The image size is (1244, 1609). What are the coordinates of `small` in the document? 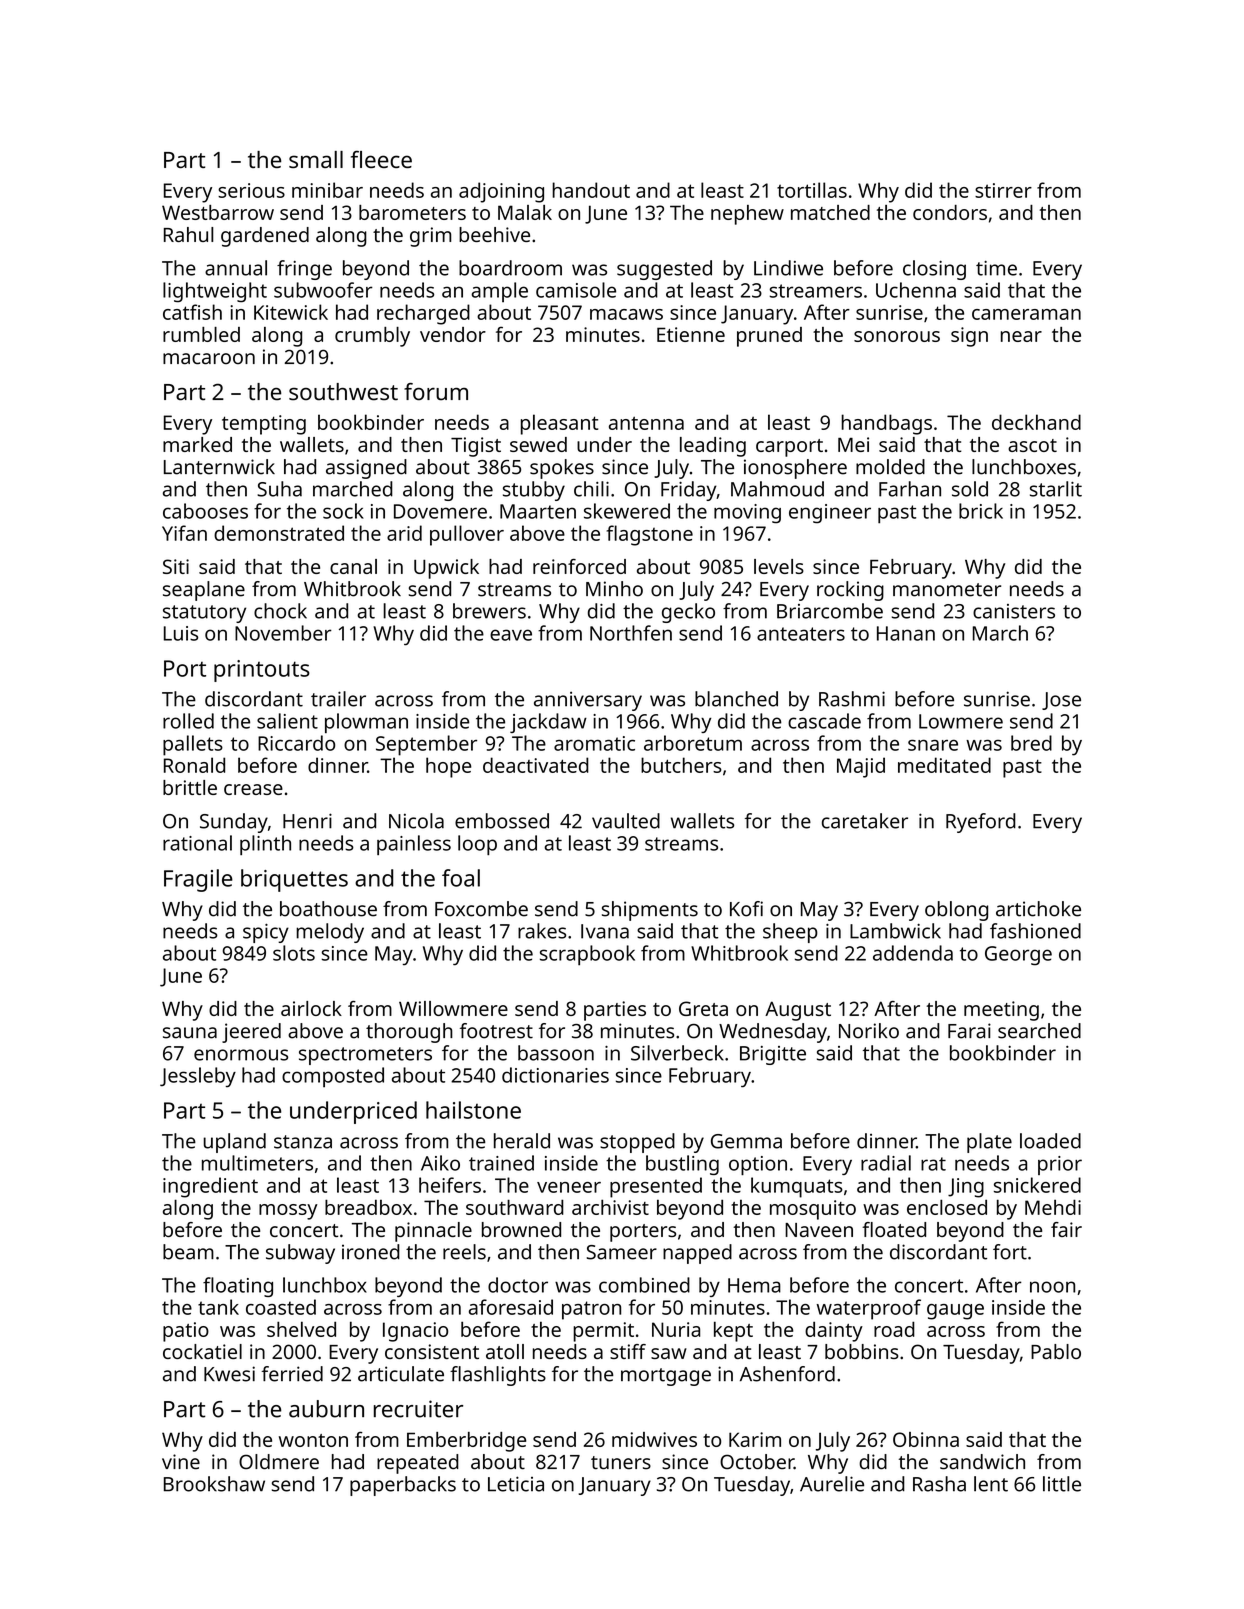 It's located at (316, 159).
